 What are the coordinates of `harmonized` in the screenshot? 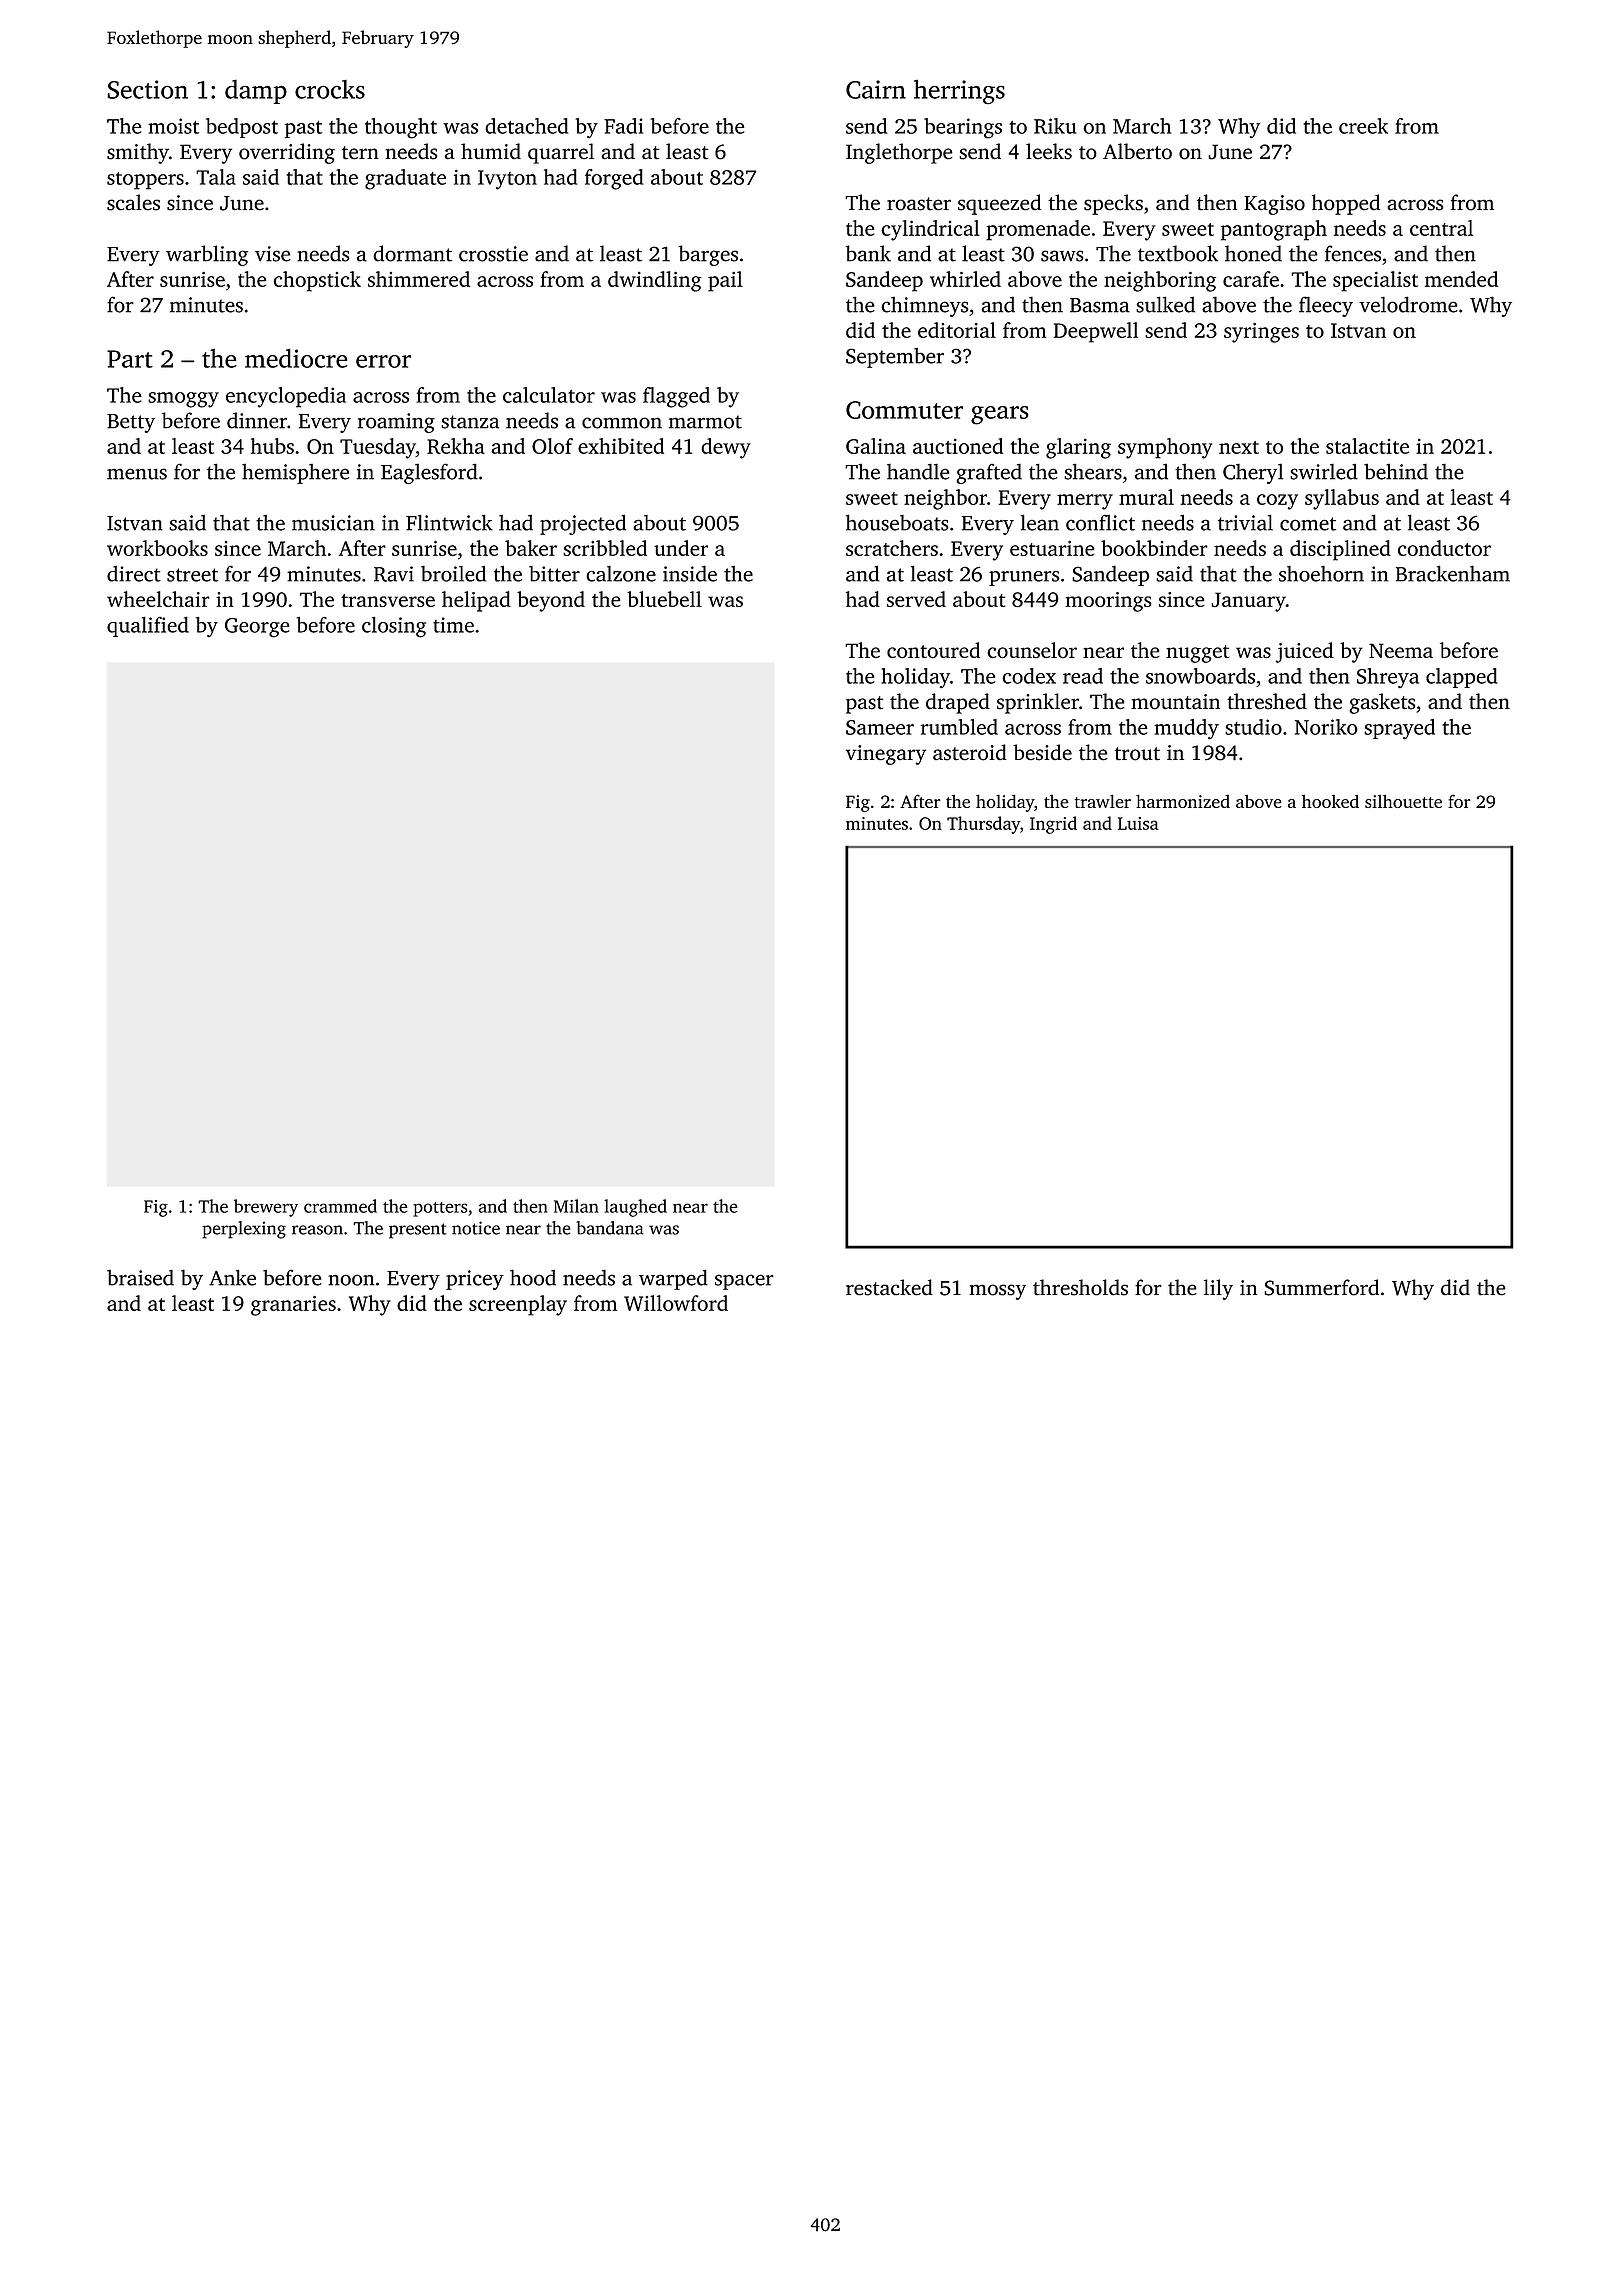 It's located at (1183, 801).
